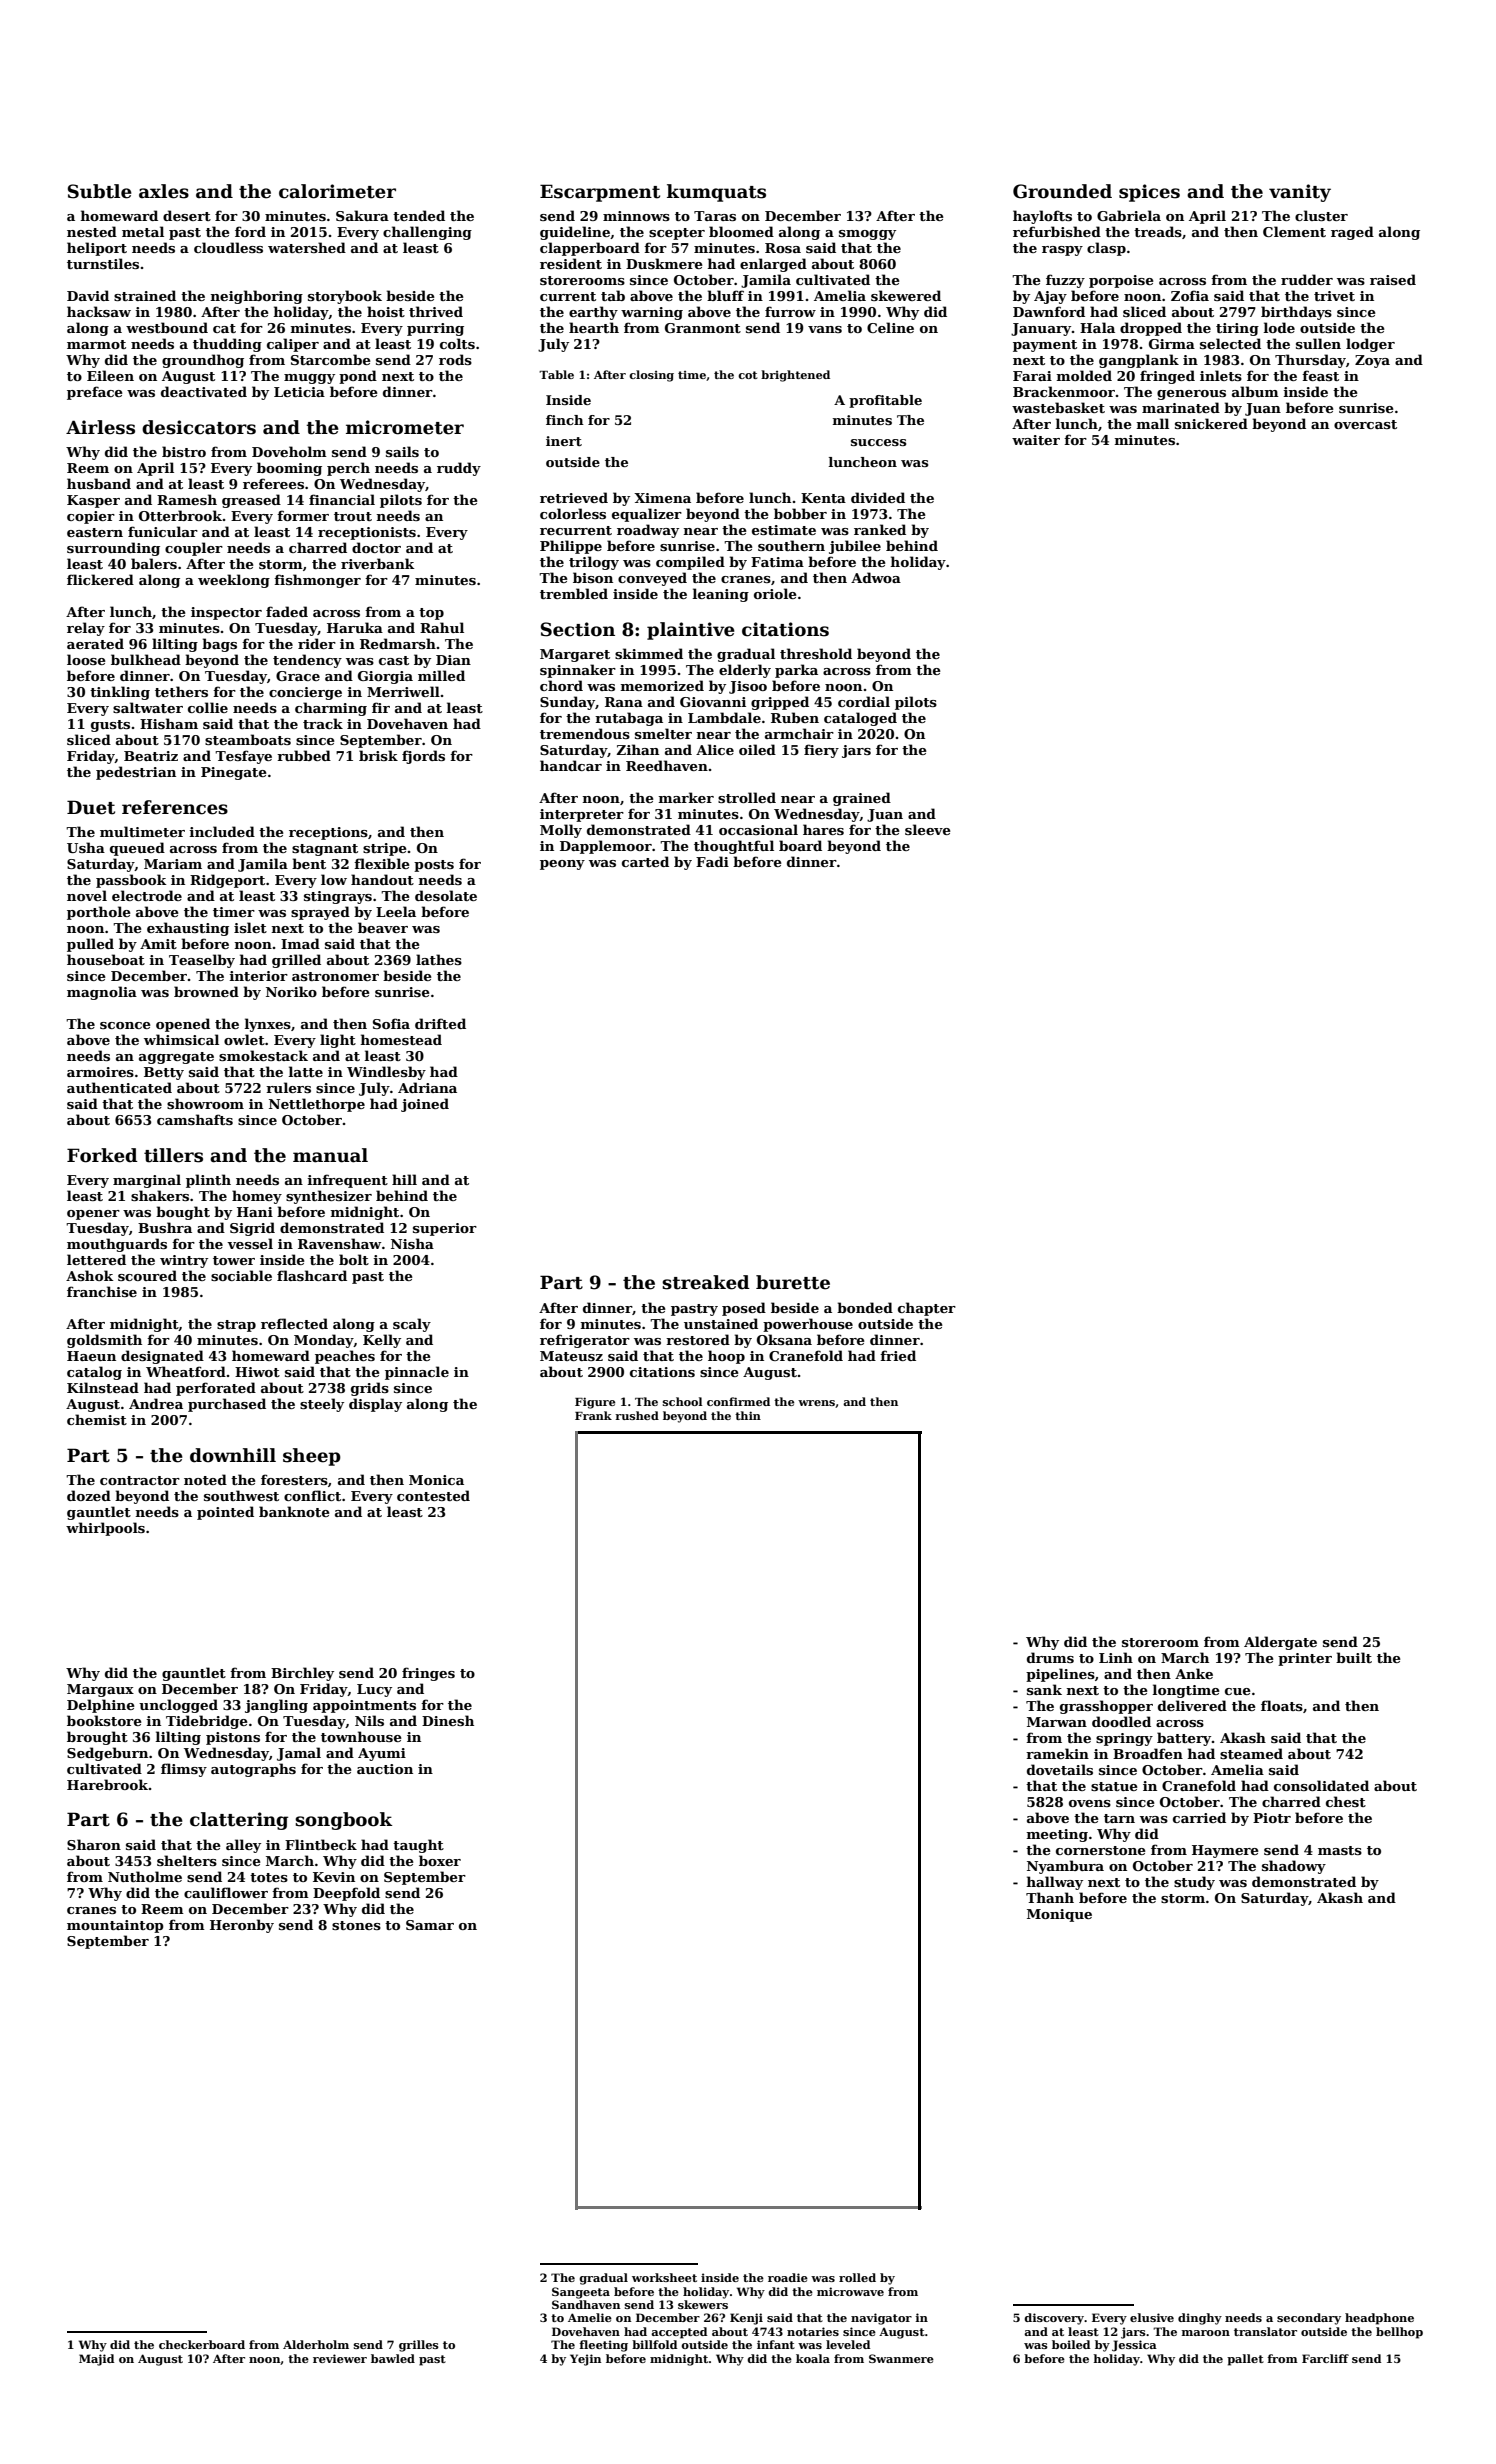 Image resolution: width=1496 pixels, height=2464 pixels. Describe the element at coordinates (1211, 423) in the page. I see `snickered` at that location.
